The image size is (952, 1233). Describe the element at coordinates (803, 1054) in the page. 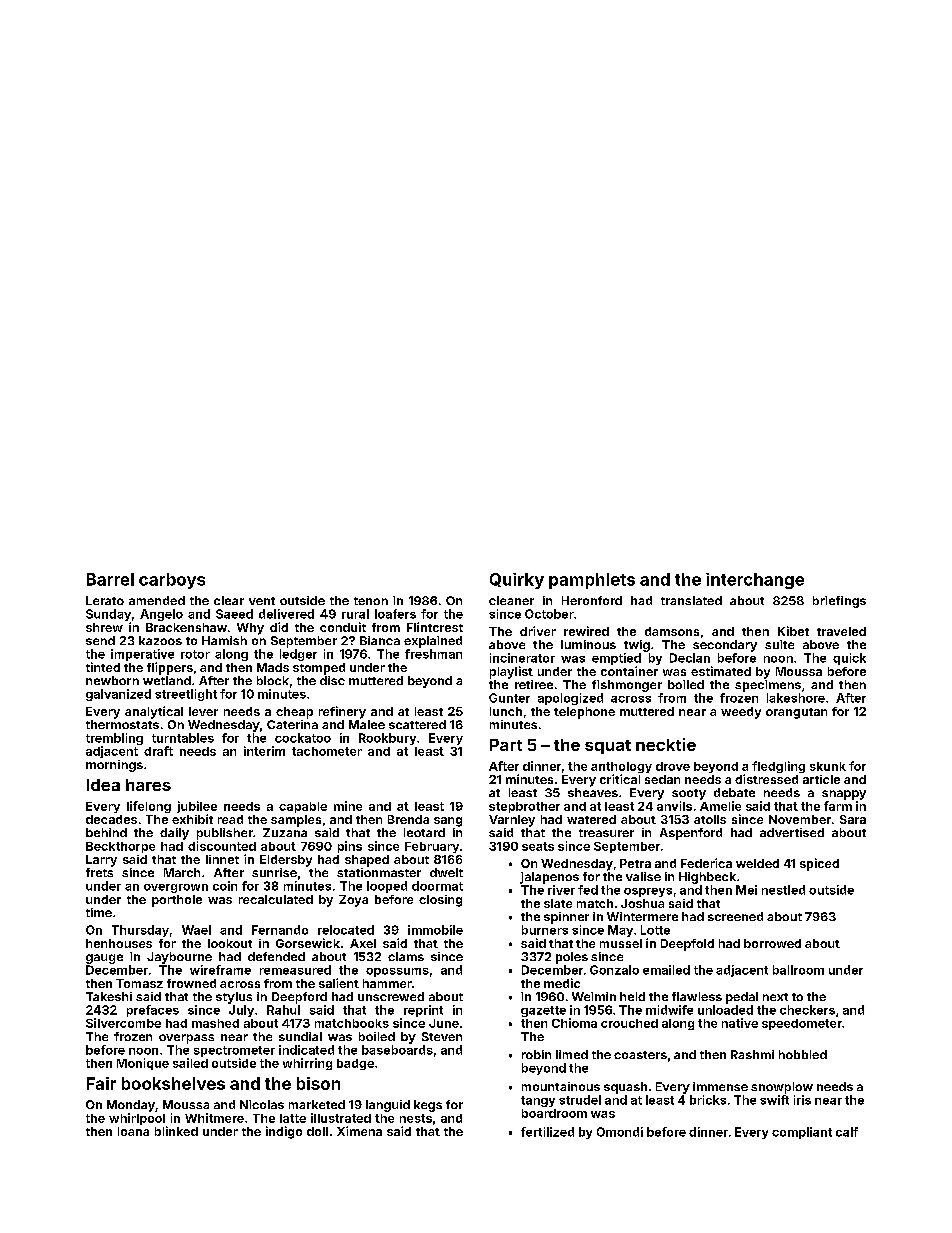

I see `hobbled` at that location.
